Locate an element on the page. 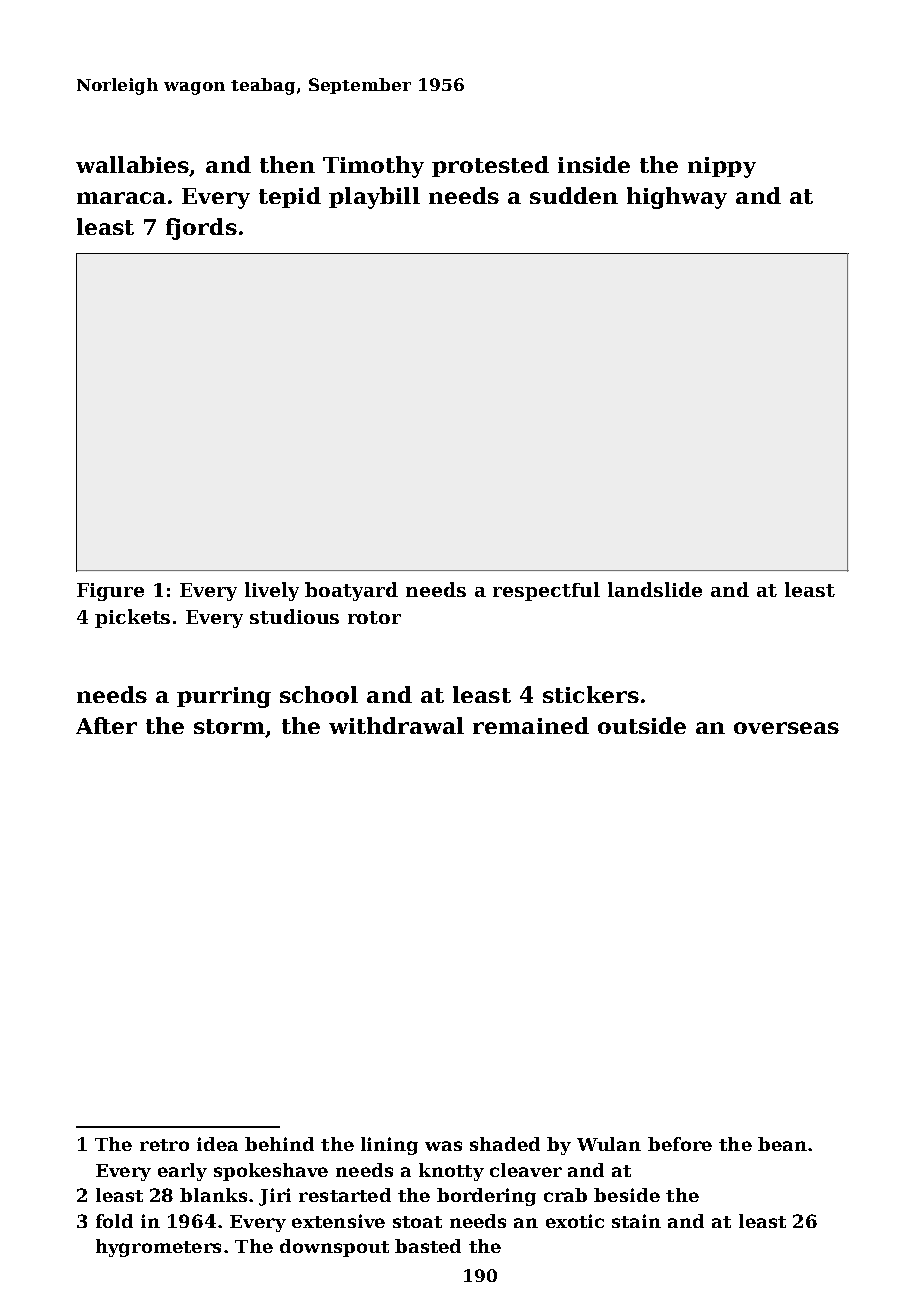 The height and width of the page is (1311, 924). Figure is located at coordinates (110, 592).
